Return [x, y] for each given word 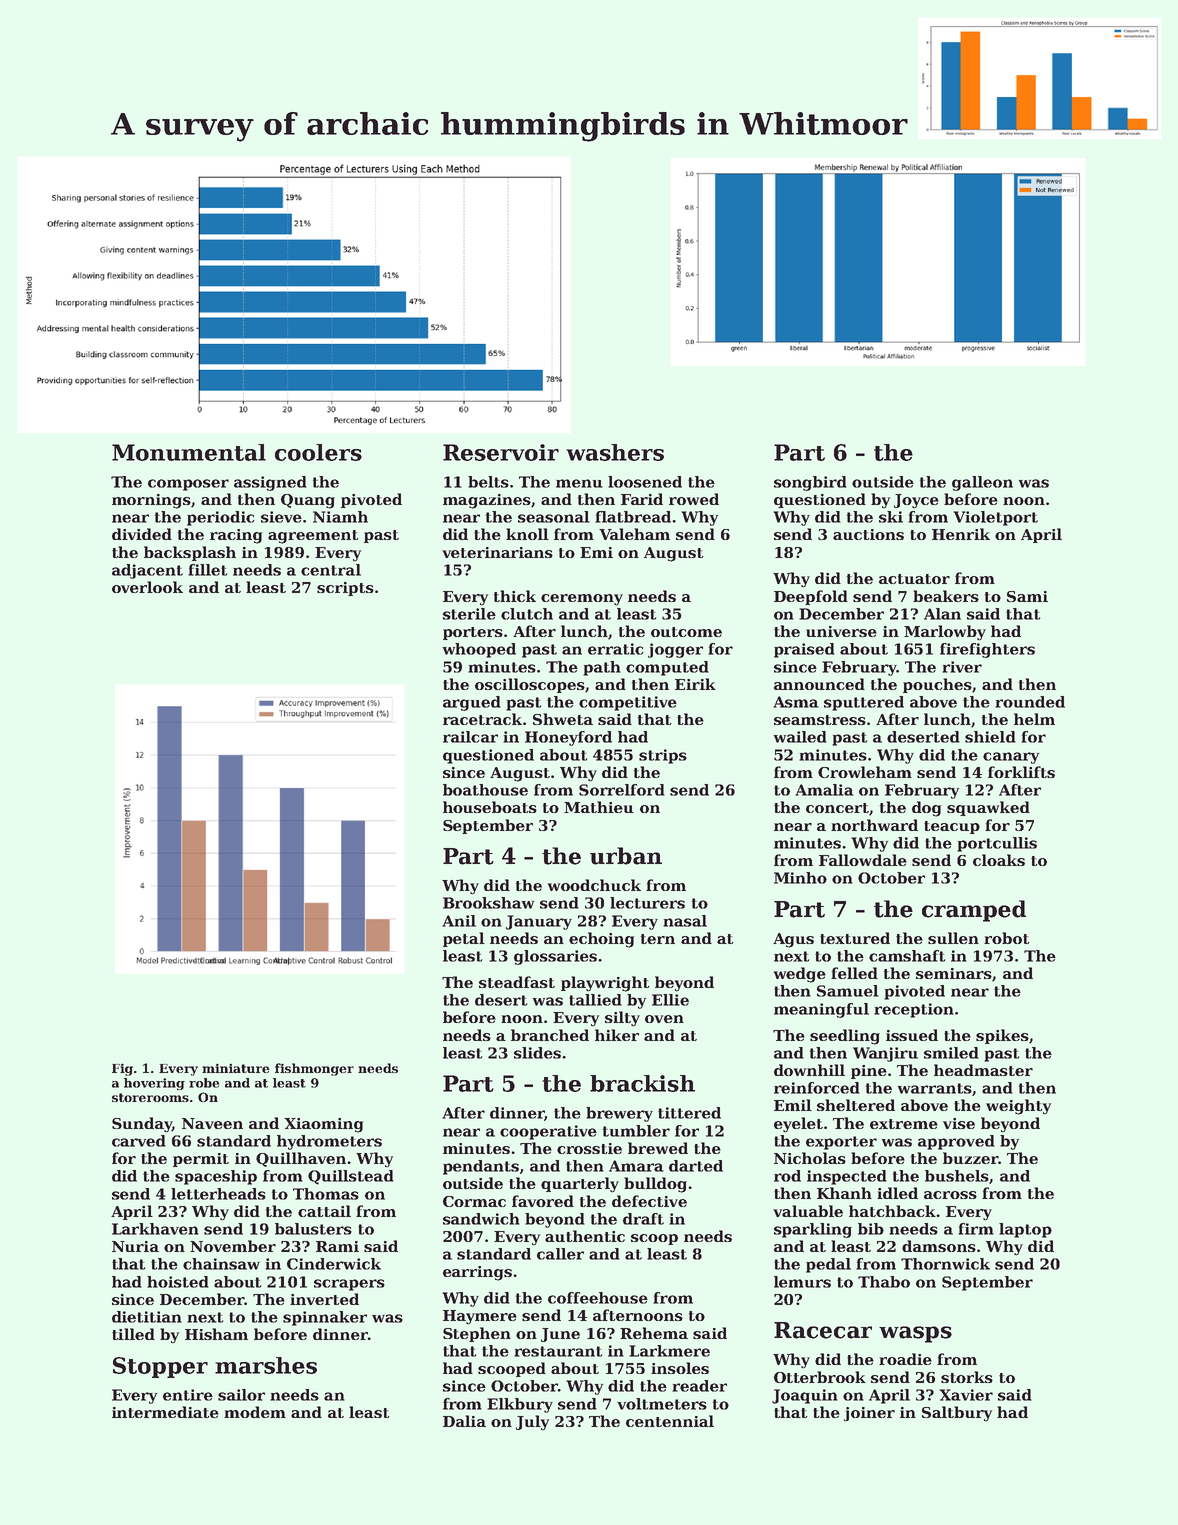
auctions [868, 534]
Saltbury [957, 1414]
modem [255, 1412]
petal [464, 939]
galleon [982, 483]
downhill [809, 1070]
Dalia [464, 1421]
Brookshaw [488, 903]
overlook [147, 587]
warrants [935, 1088]
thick [515, 596]
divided [142, 534]
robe [204, 1083]
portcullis [997, 844]
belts [488, 482]
